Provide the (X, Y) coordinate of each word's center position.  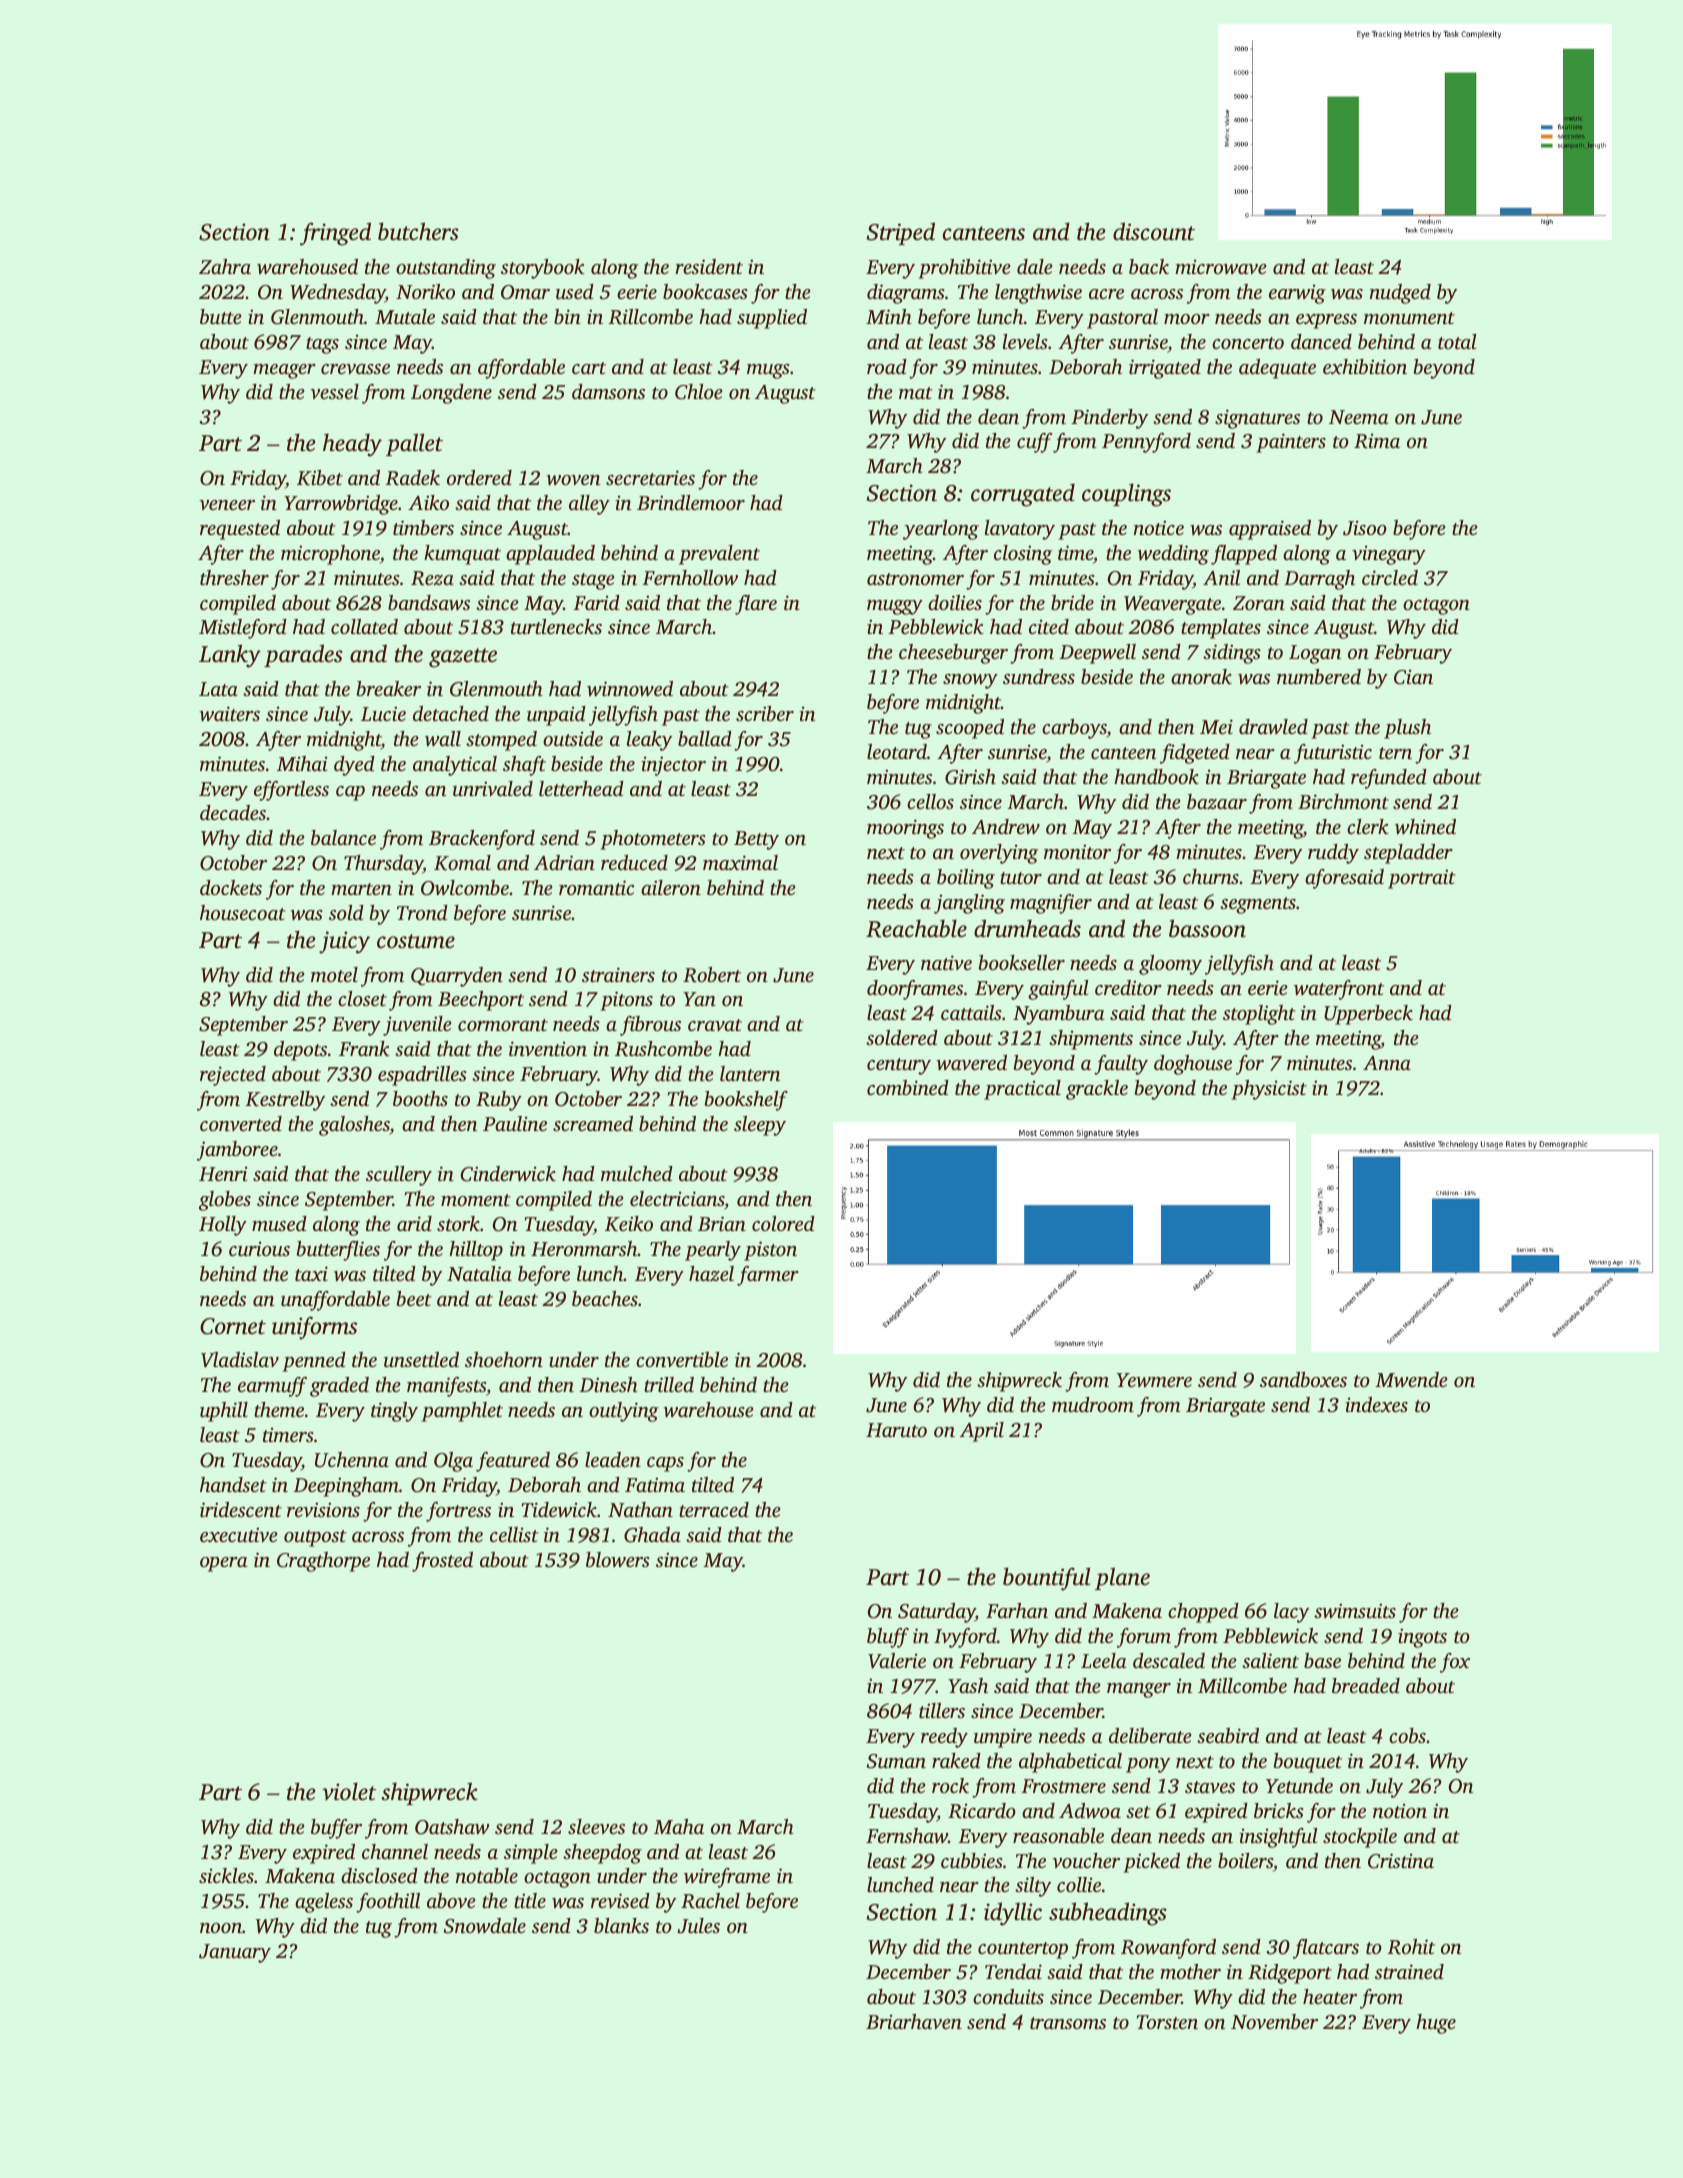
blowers (618, 1560)
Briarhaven (914, 2021)
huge (1436, 2024)
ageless (324, 1903)
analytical (455, 766)
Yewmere (1154, 1380)
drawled (1273, 727)
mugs (768, 371)
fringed (335, 234)
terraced (714, 1509)
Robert (712, 975)
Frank (364, 1048)
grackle (1097, 1090)
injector (673, 766)
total (1457, 341)
